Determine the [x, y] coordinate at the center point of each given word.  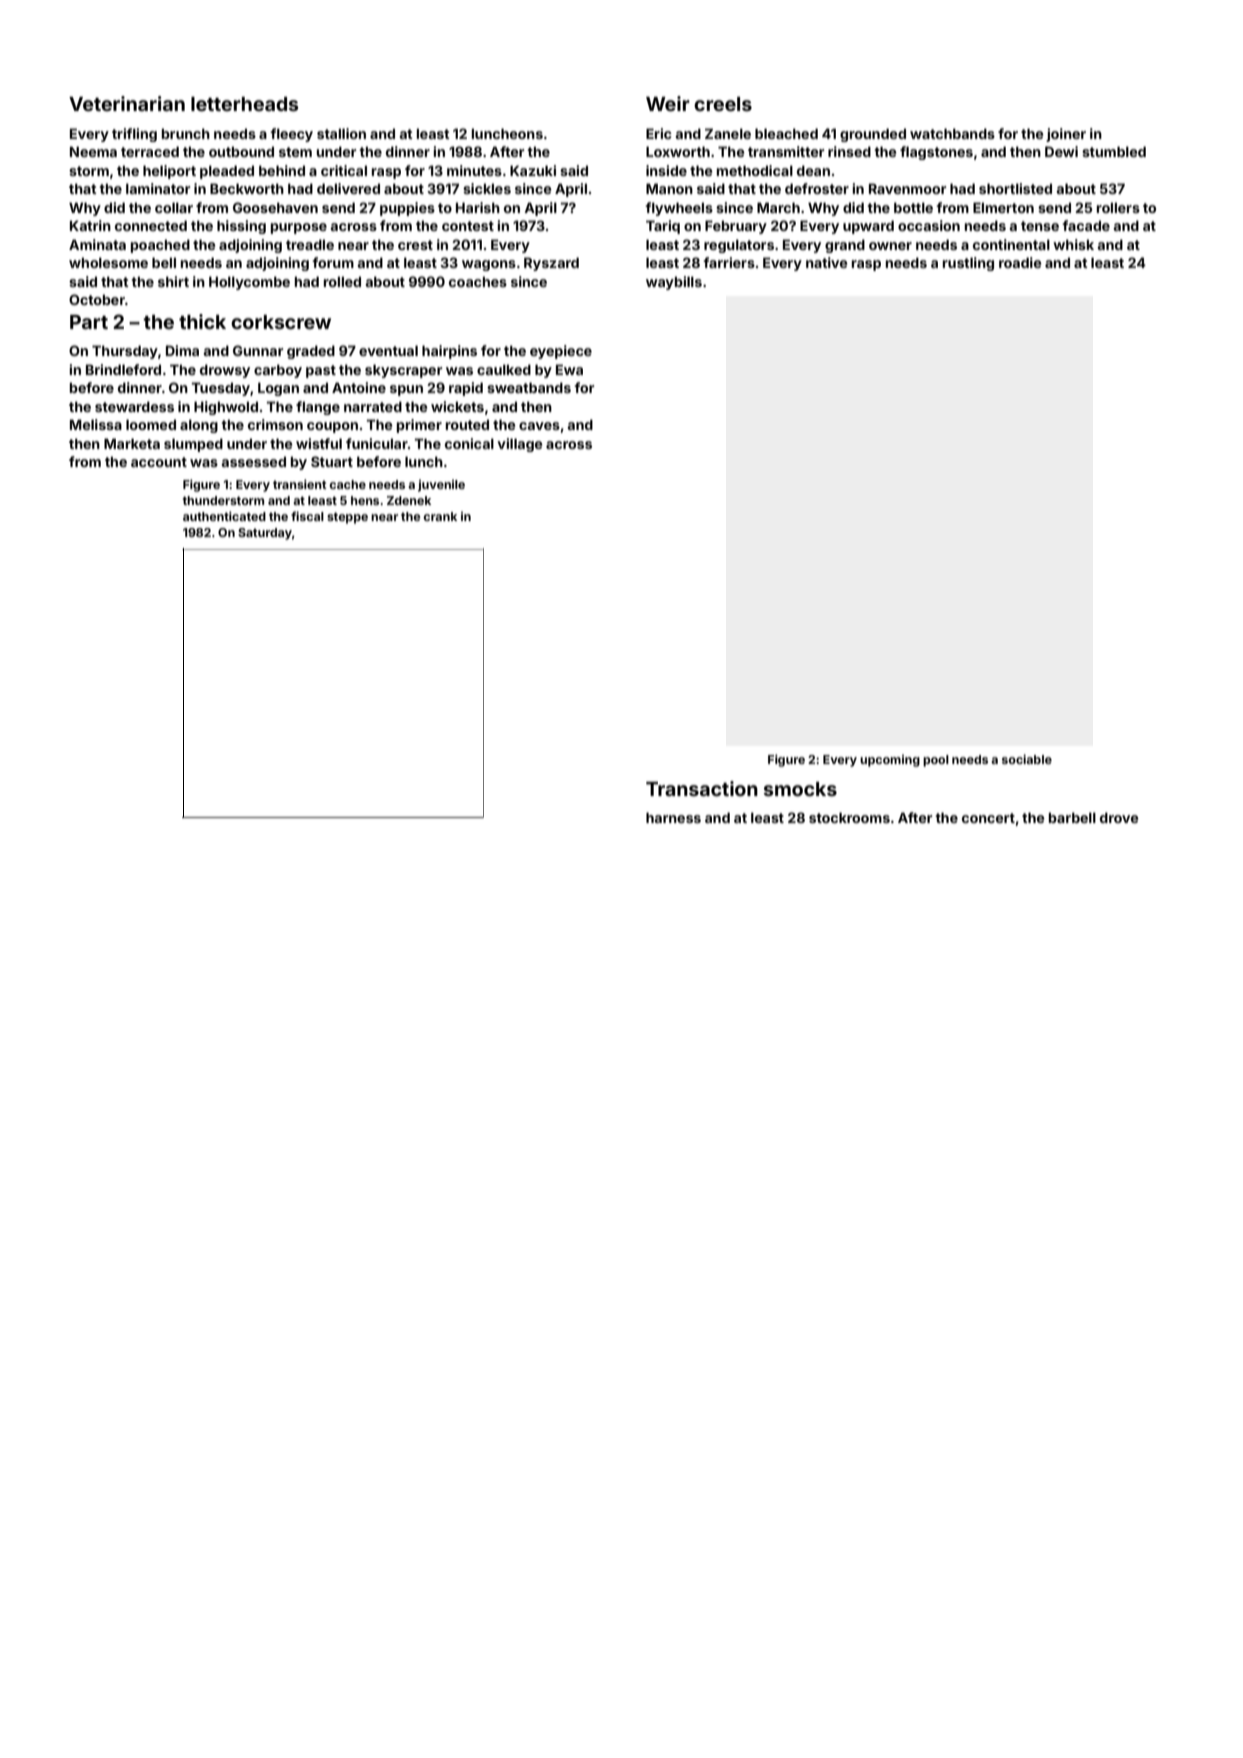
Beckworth [247, 188]
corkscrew [281, 322]
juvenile [441, 486]
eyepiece [561, 352]
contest [468, 226]
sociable [1027, 759]
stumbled [1114, 151]
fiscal [307, 516]
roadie [1020, 262]
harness [673, 817]
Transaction [702, 788]
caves [539, 426]
